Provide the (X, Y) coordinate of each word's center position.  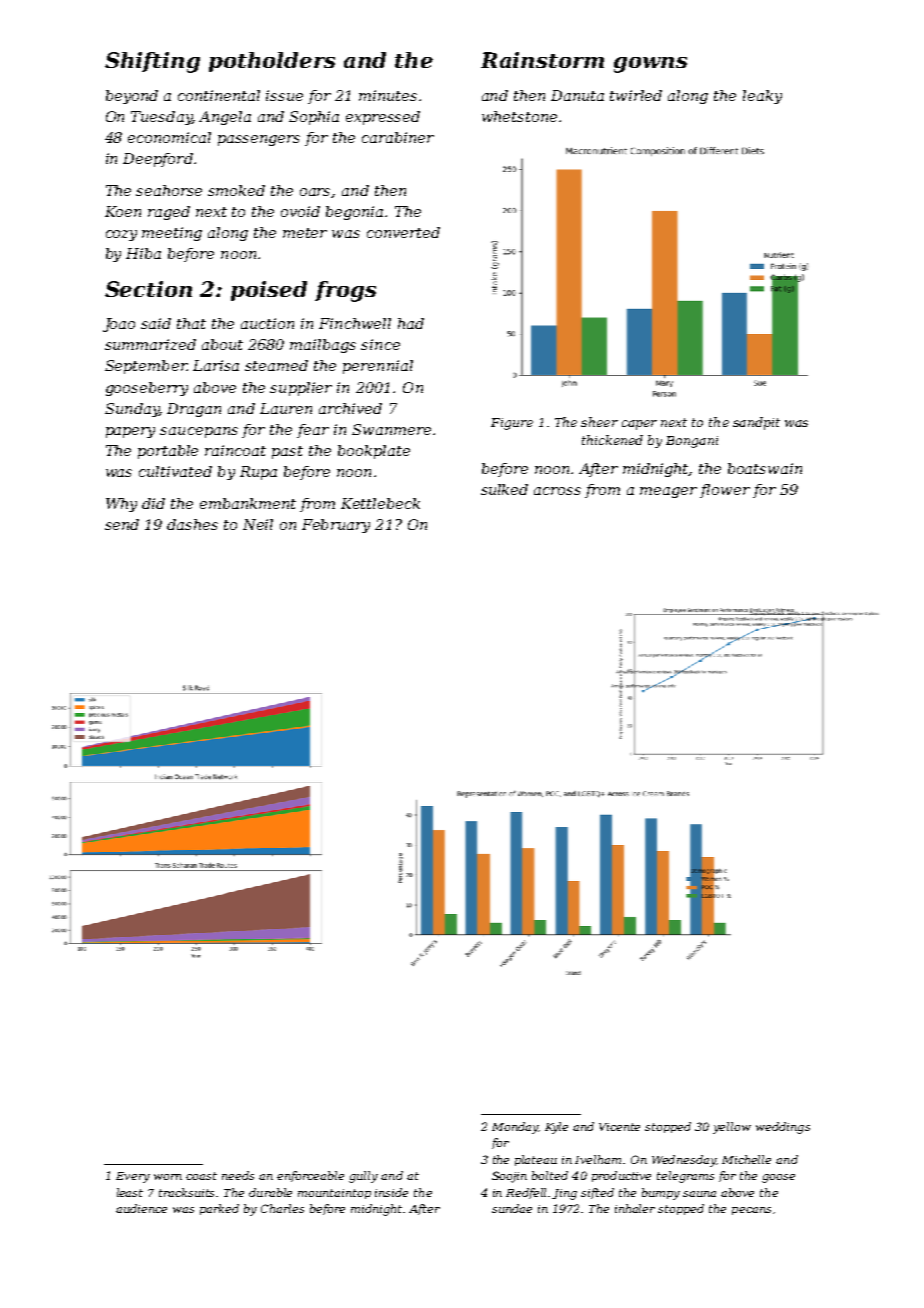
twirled (636, 95)
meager (668, 492)
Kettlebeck (380, 503)
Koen (123, 211)
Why (121, 505)
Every (133, 1177)
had (411, 323)
